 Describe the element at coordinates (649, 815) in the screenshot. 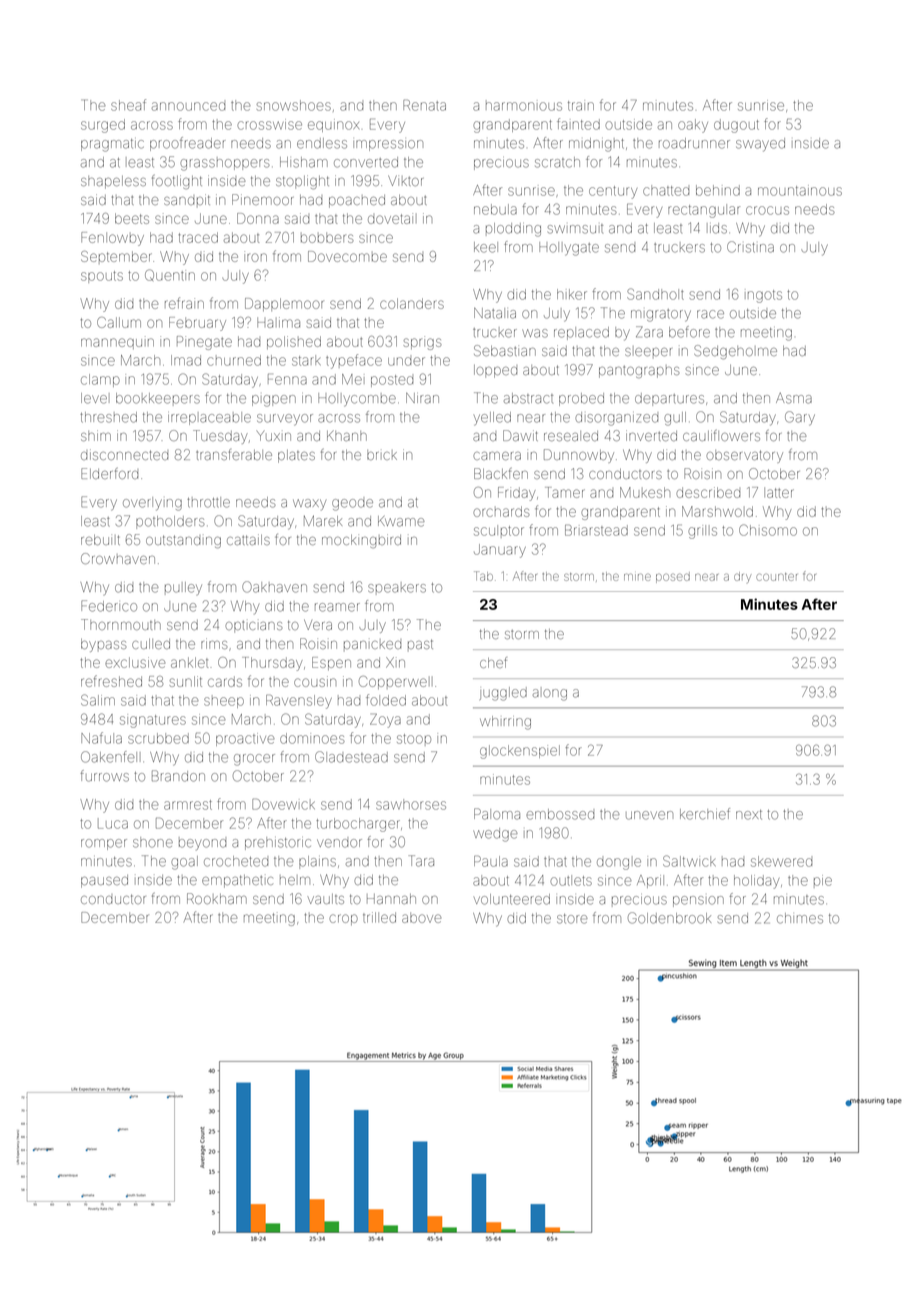

I see `uneven` at that location.
